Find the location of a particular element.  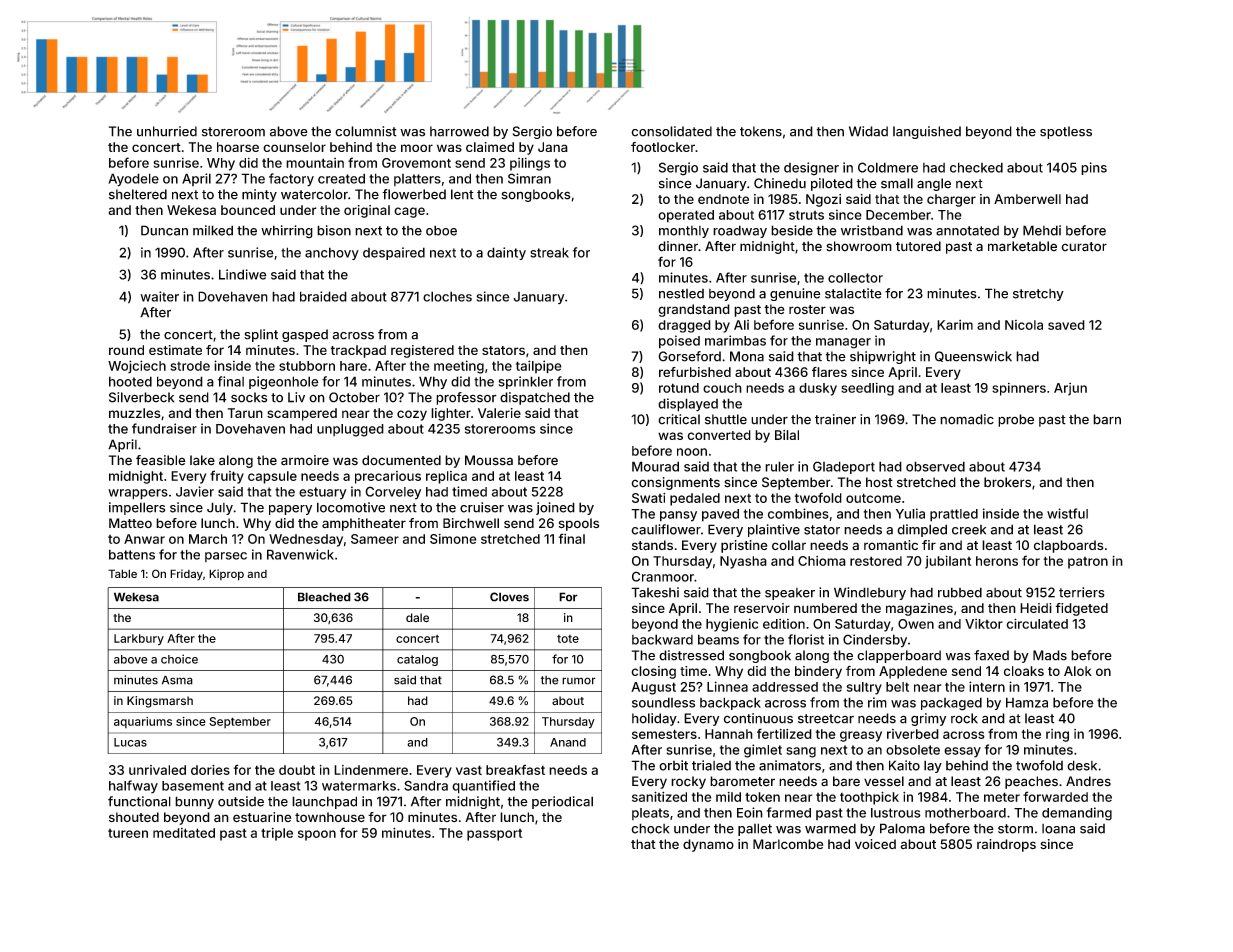

Swati is located at coordinates (648, 498).
